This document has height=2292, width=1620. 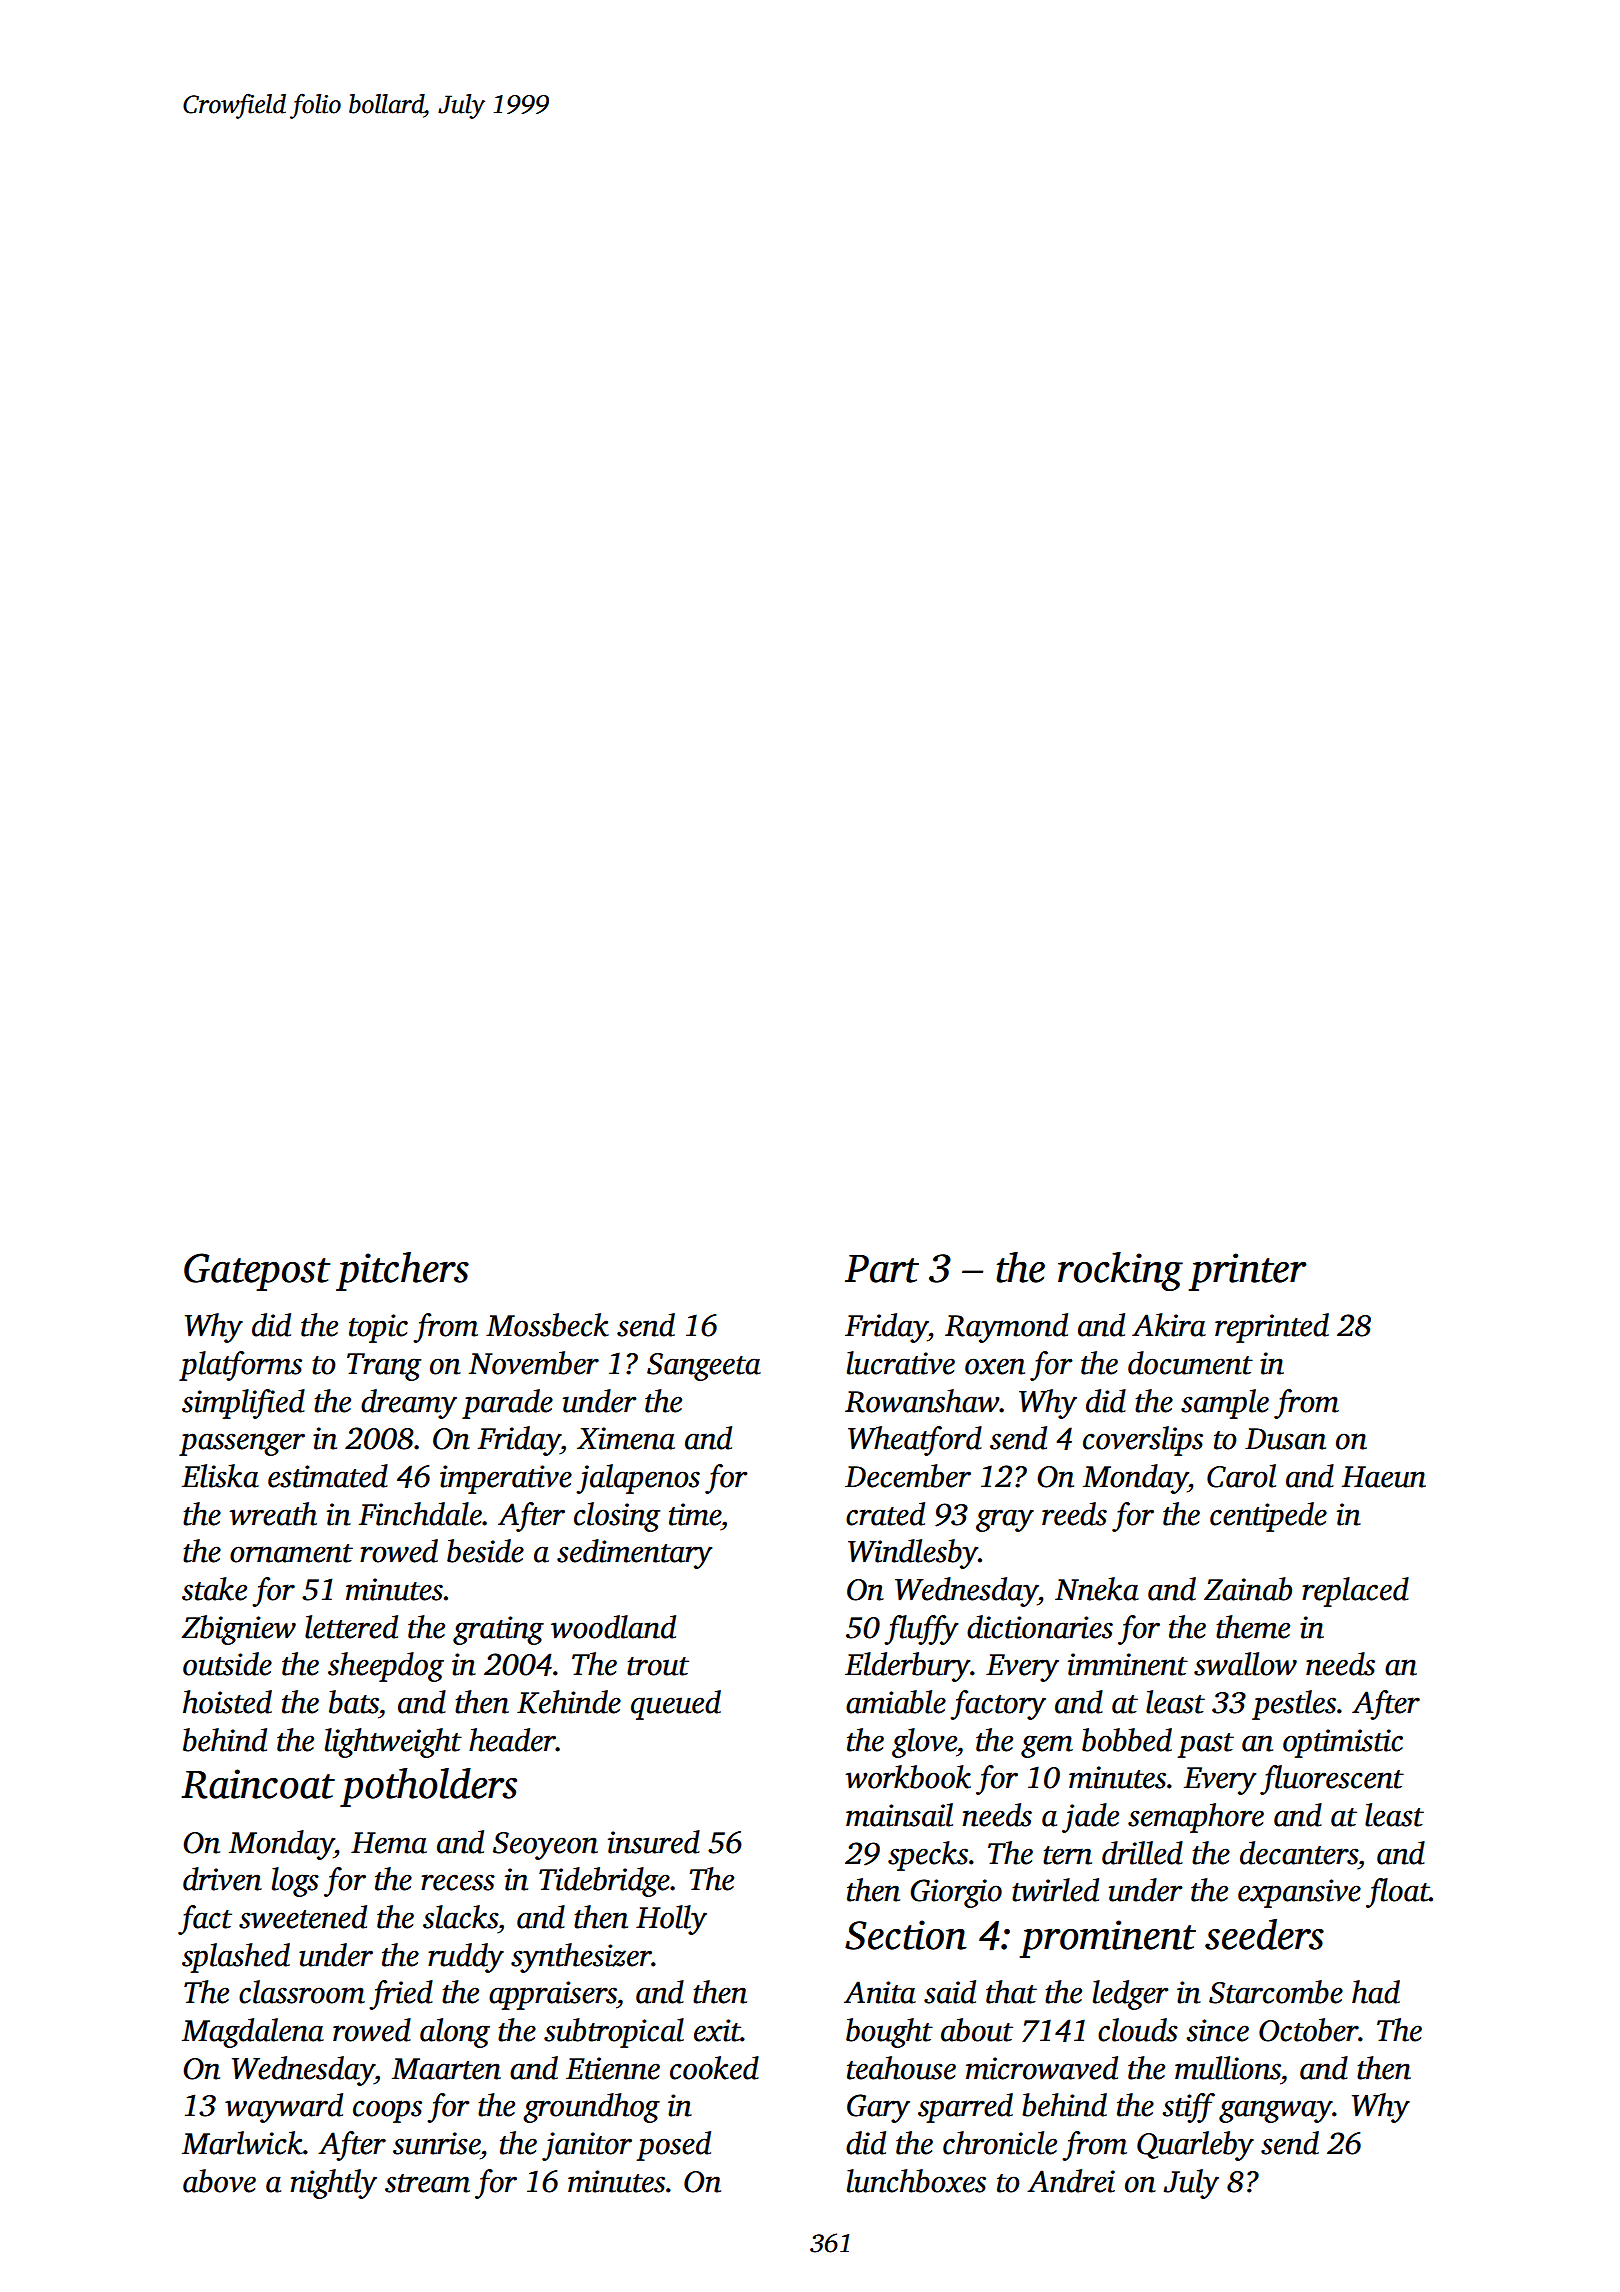 What do you see at coordinates (908, 1476) in the document?
I see `December` at bounding box center [908, 1476].
